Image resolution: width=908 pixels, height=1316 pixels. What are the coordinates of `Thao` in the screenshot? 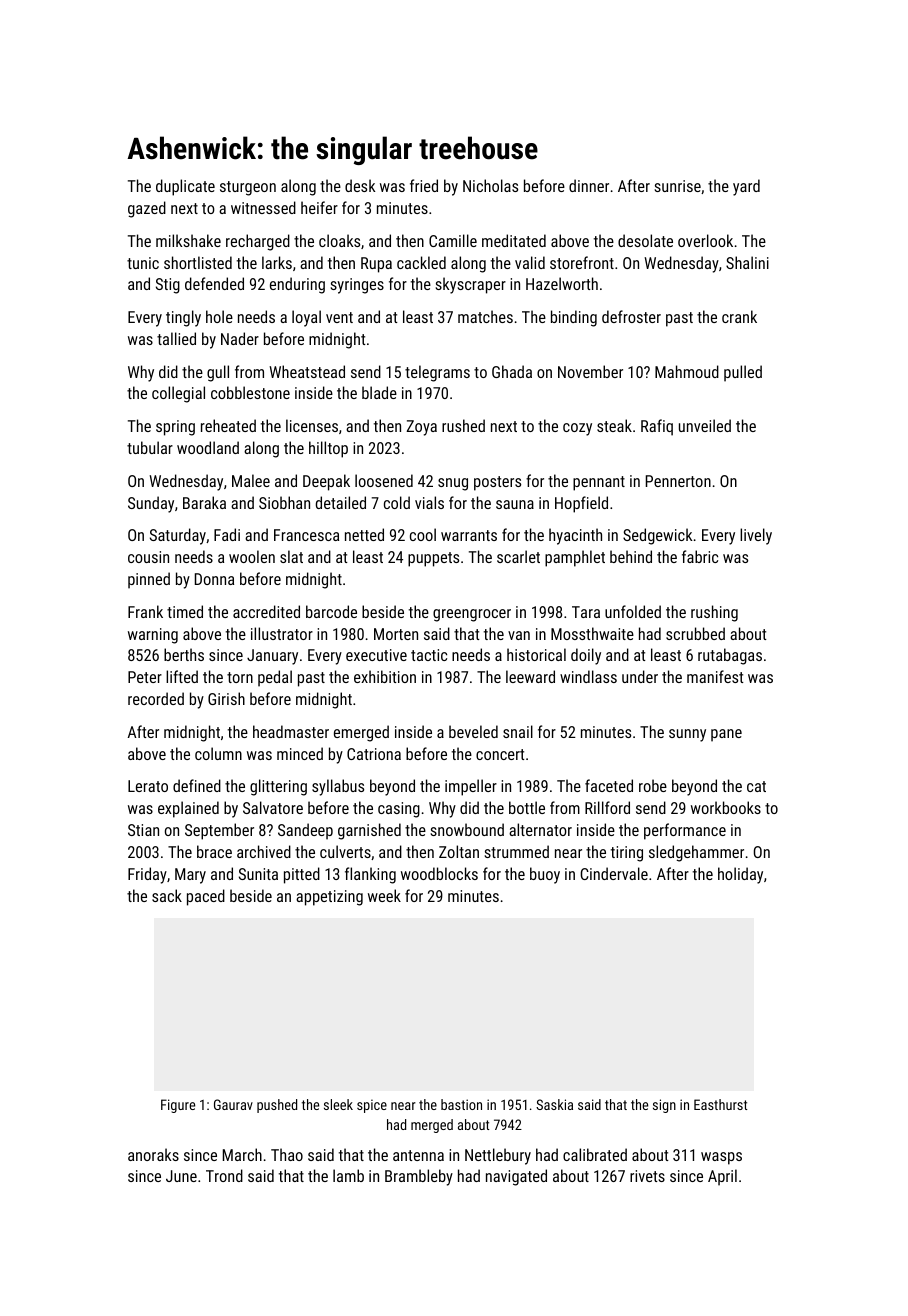 It's located at (287, 1154).
